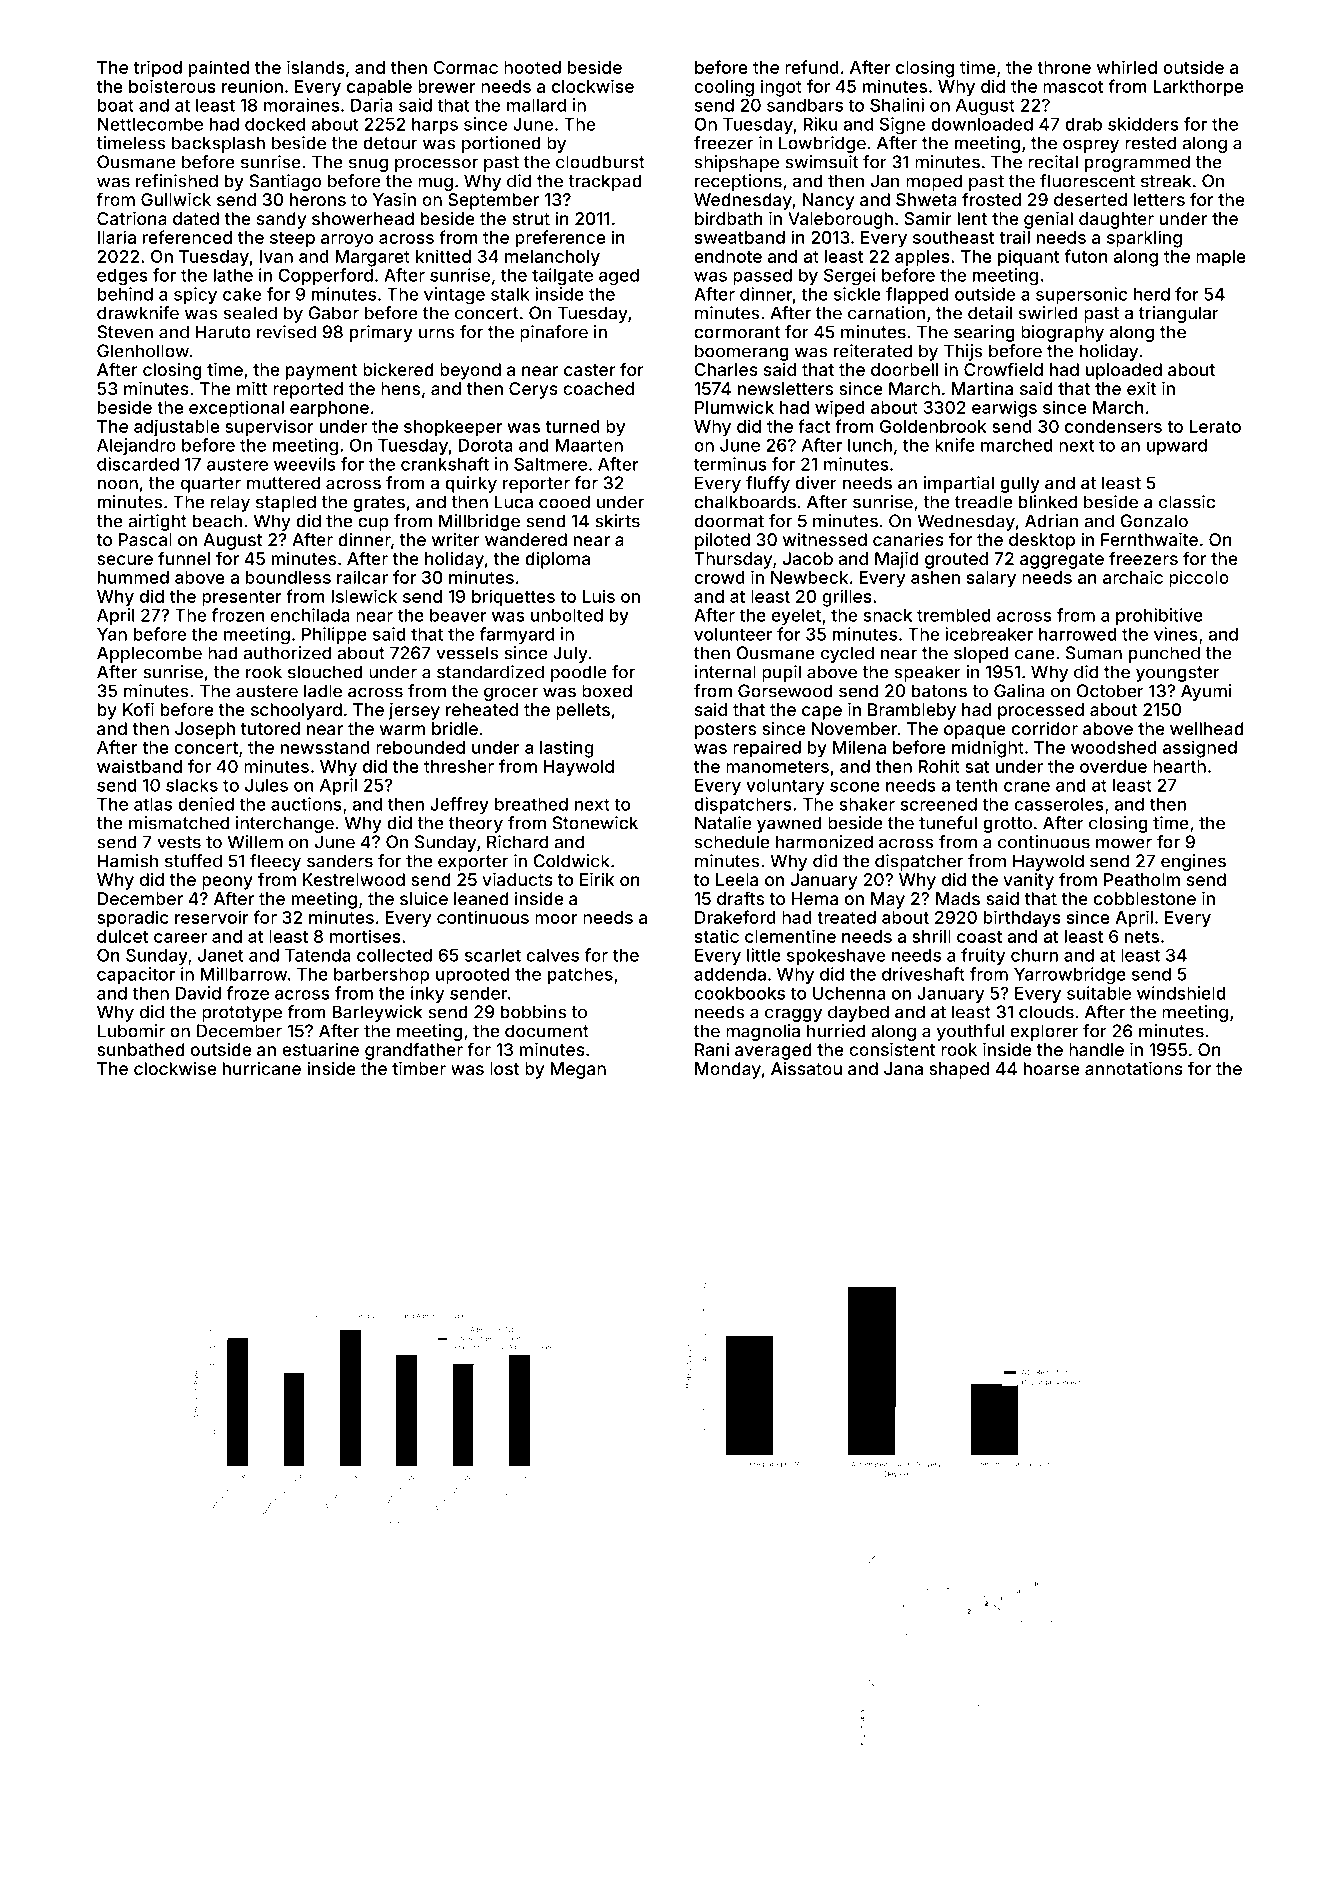 The image size is (1344, 1900). What do you see at coordinates (138, 709) in the screenshot?
I see `Kofi` at bounding box center [138, 709].
